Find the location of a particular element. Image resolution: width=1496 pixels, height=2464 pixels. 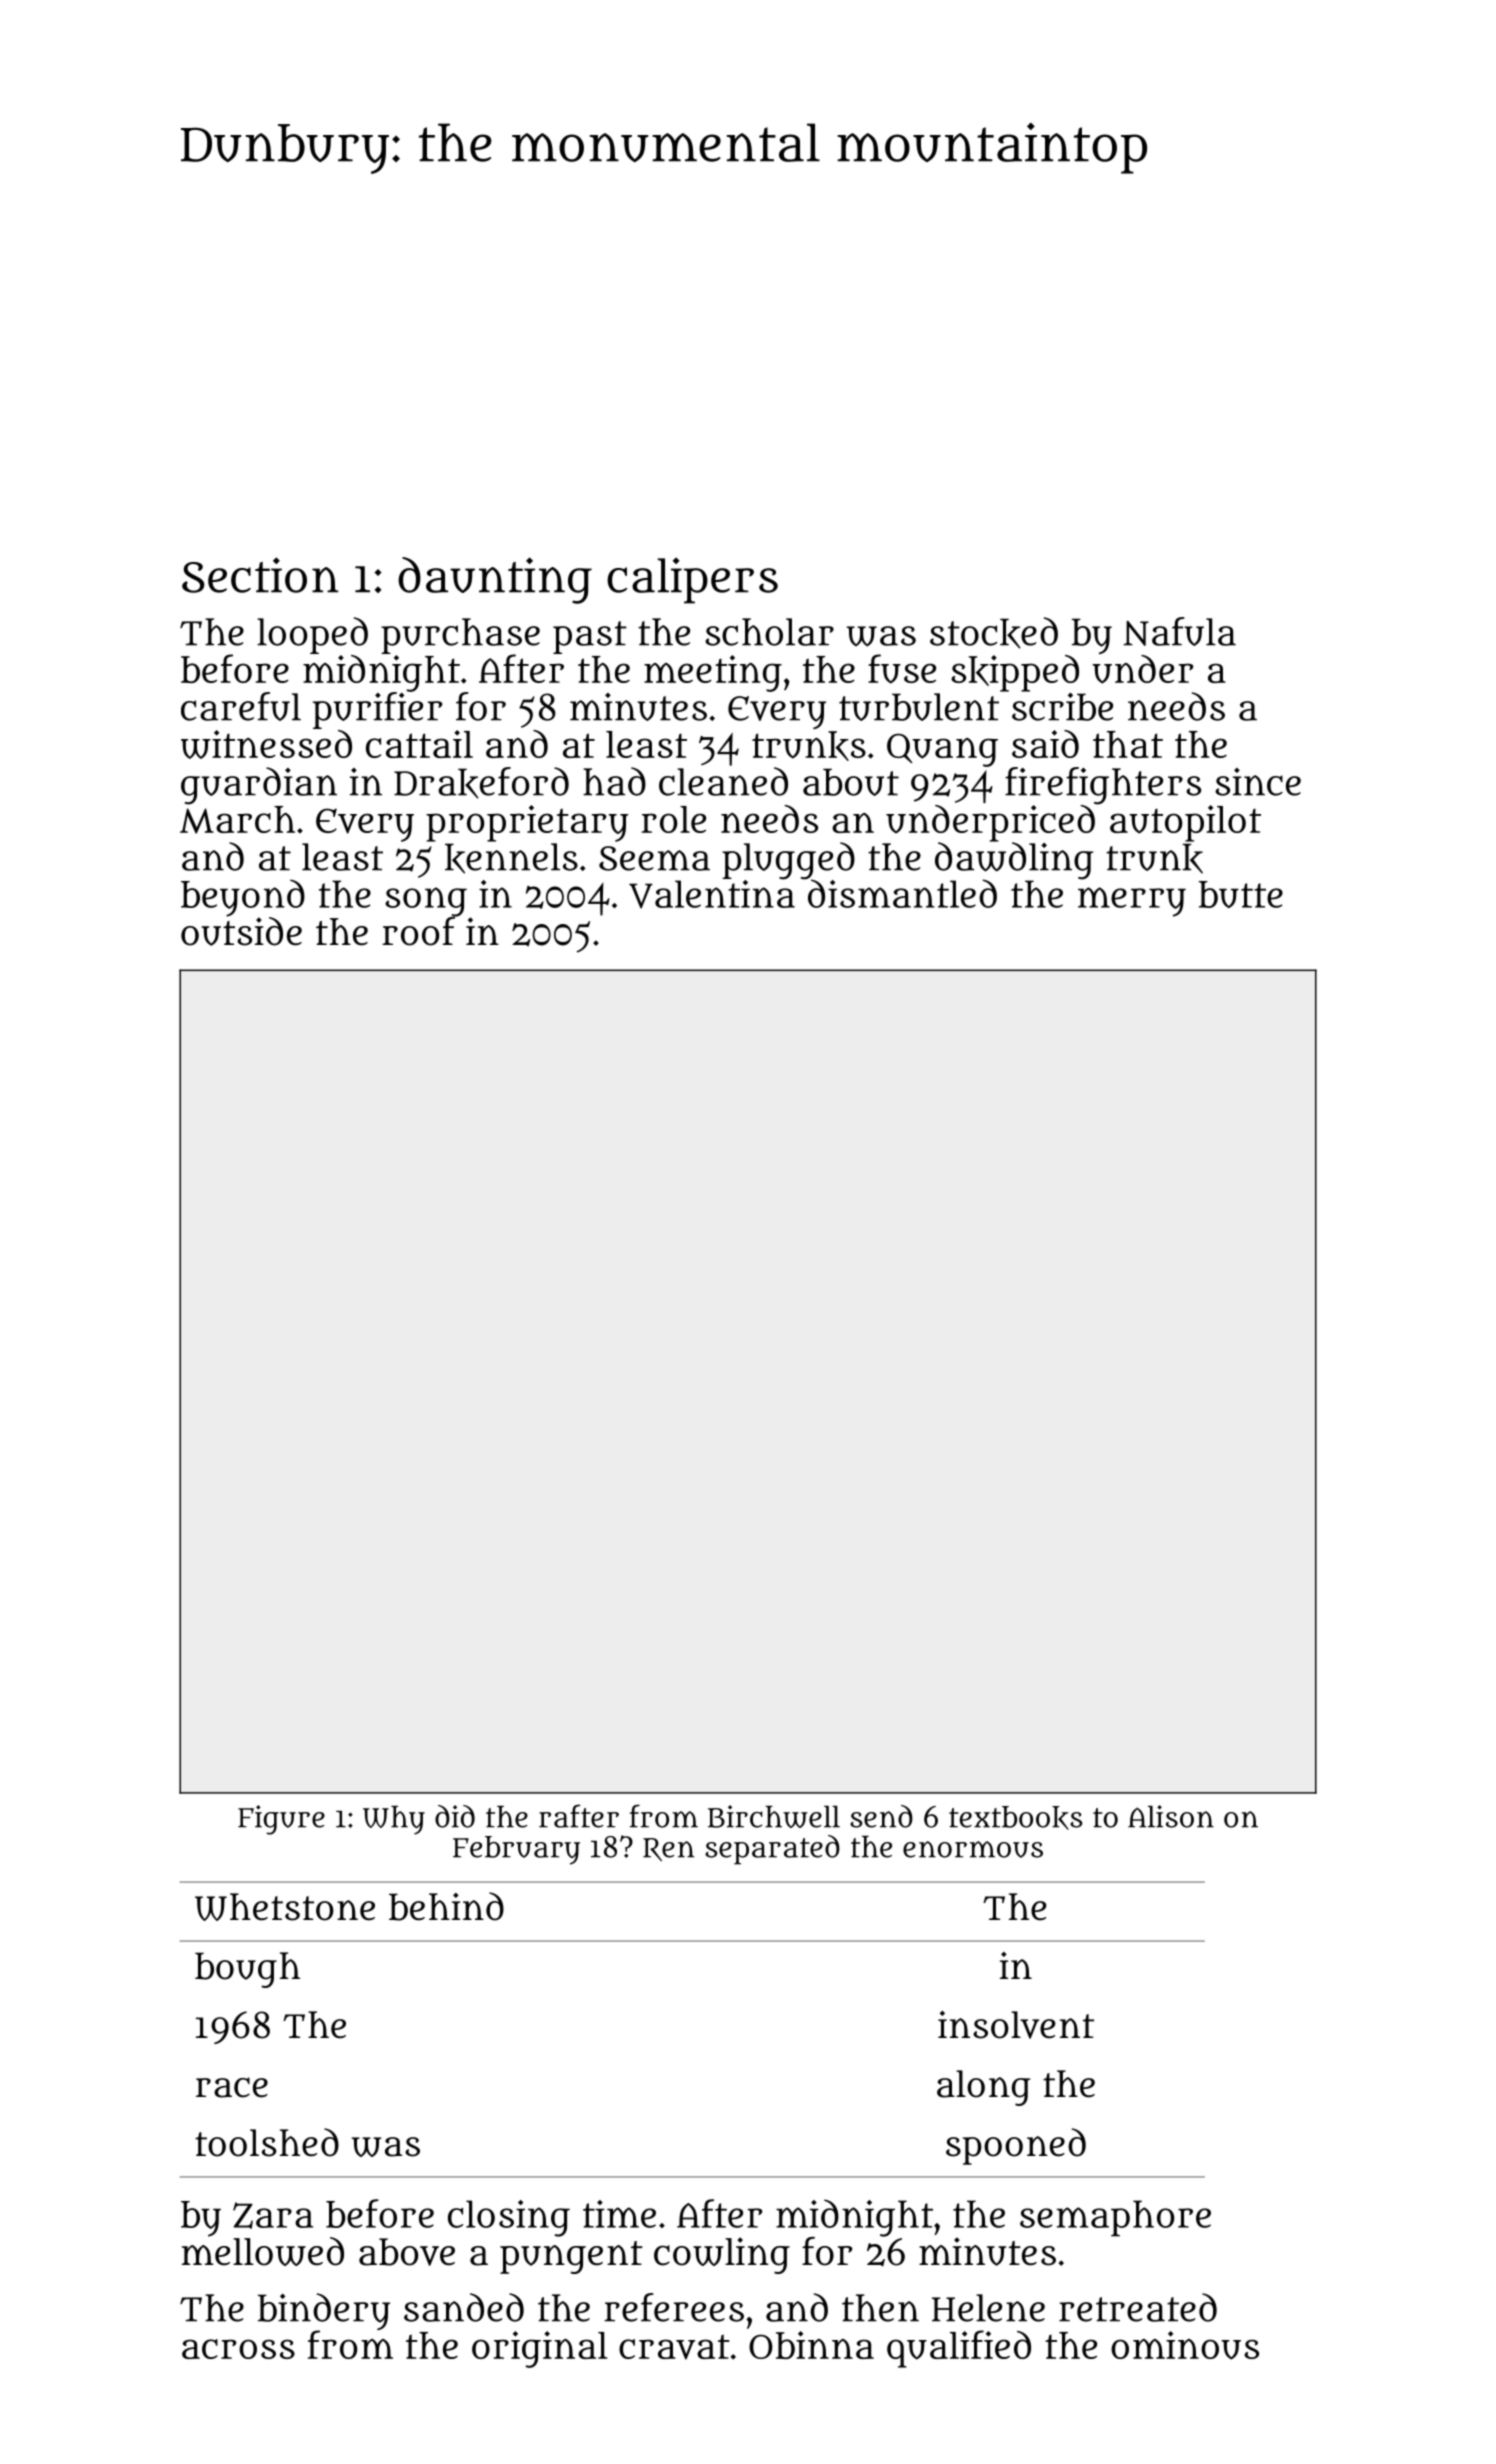

merry is located at coordinates (1132, 902).
